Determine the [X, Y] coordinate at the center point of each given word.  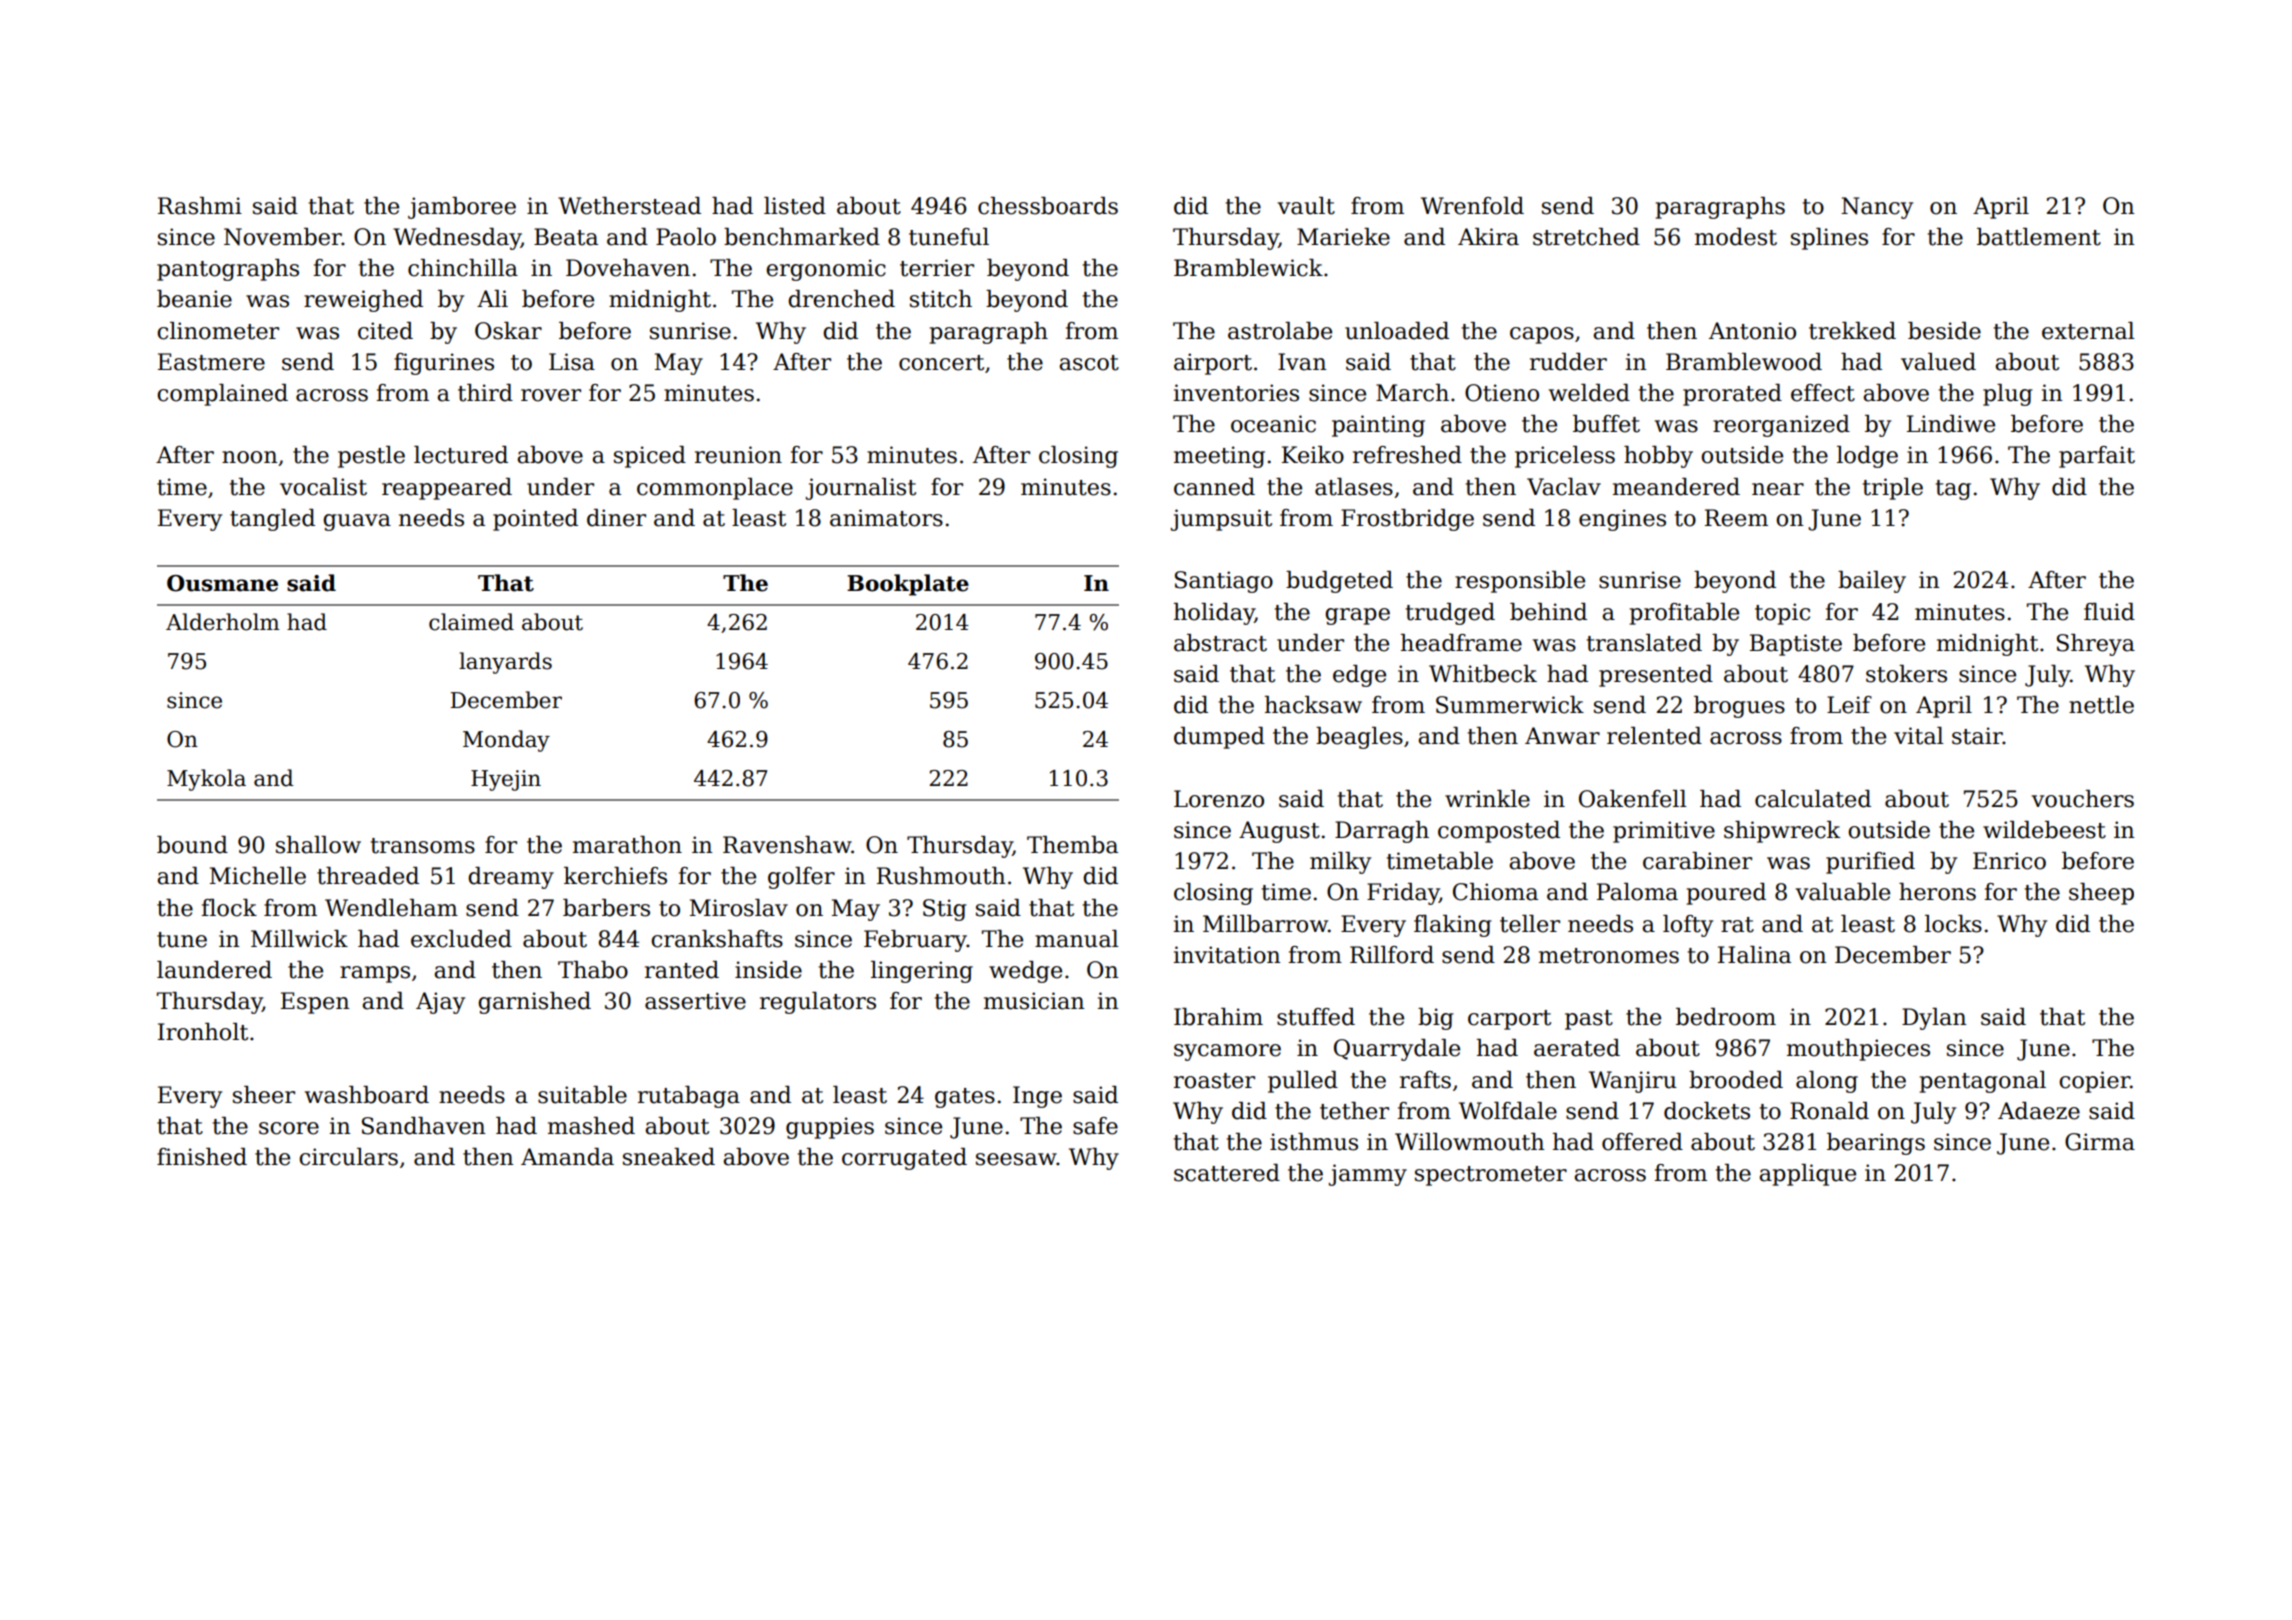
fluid [2109, 612]
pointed [535, 520]
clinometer [218, 331]
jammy [1368, 1175]
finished [202, 1157]
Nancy [1877, 208]
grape [1357, 616]
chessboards [1048, 206]
